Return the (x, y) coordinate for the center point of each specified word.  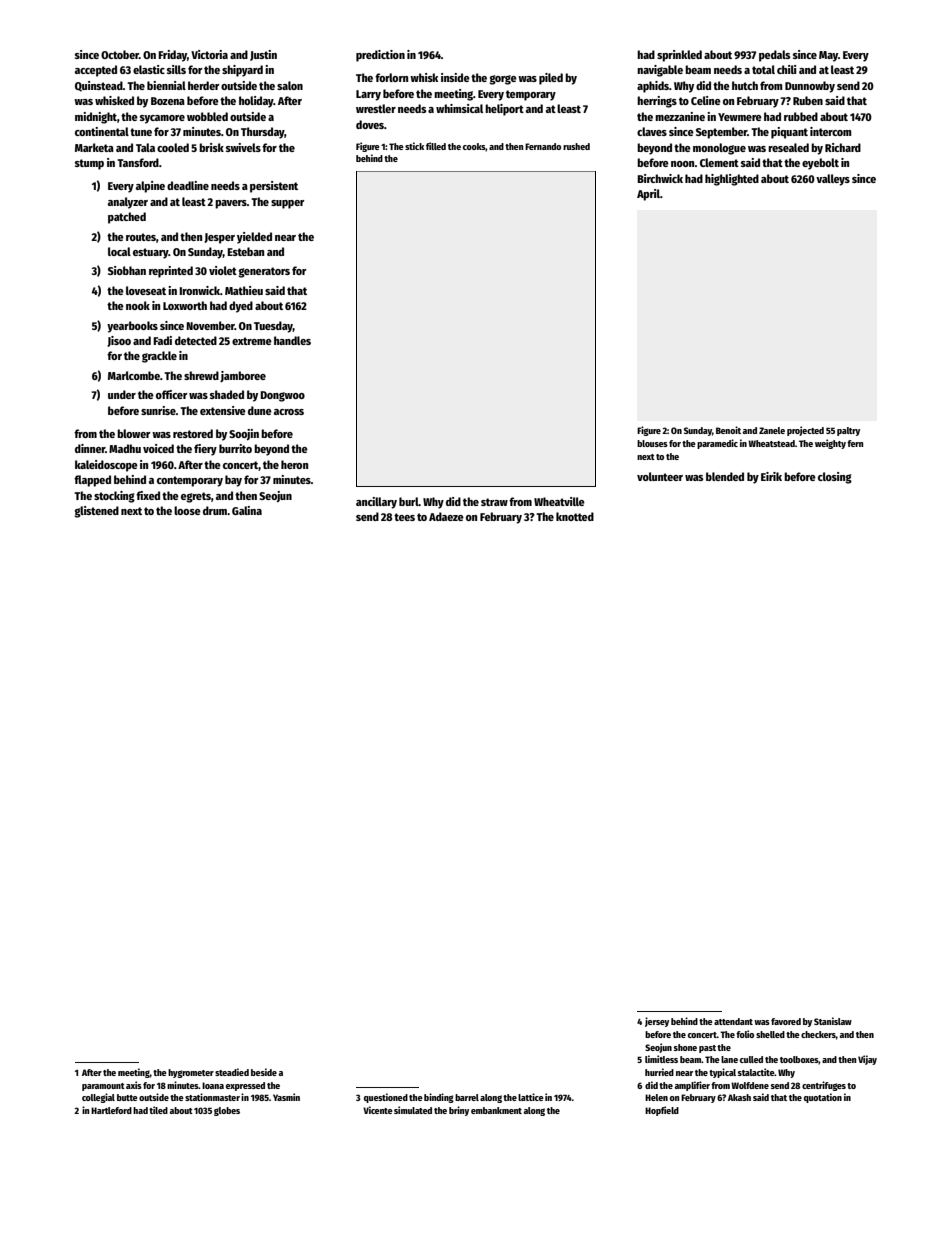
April (648, 195)
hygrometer (191, 1073)
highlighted (732, 180)
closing (835, 478)
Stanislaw (833, 1021)
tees (404, 517)
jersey (657, 1022)
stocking (114, 497)
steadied (232, 1072)
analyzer (128, 203)
